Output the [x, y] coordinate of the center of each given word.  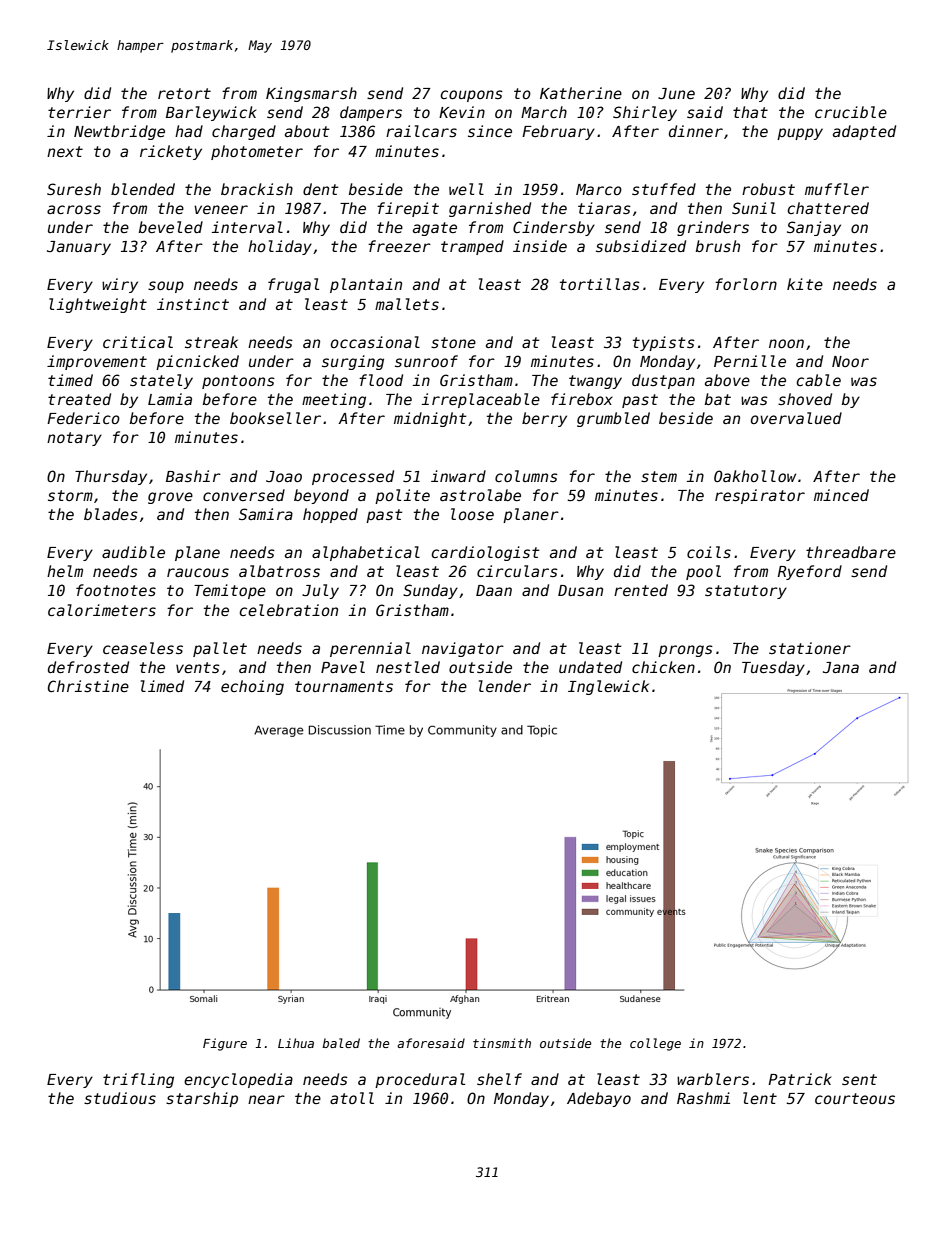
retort [184, 93]
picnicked [197, 362]
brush [718, 246]
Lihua [296, 1043]
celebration [288, 610]
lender [505, 686]
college [655, 1044]
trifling [138, 1080]
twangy [595, 382]
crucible [851, 112]
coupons [471, 96]
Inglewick [608, 687]
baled [341, 1043]
